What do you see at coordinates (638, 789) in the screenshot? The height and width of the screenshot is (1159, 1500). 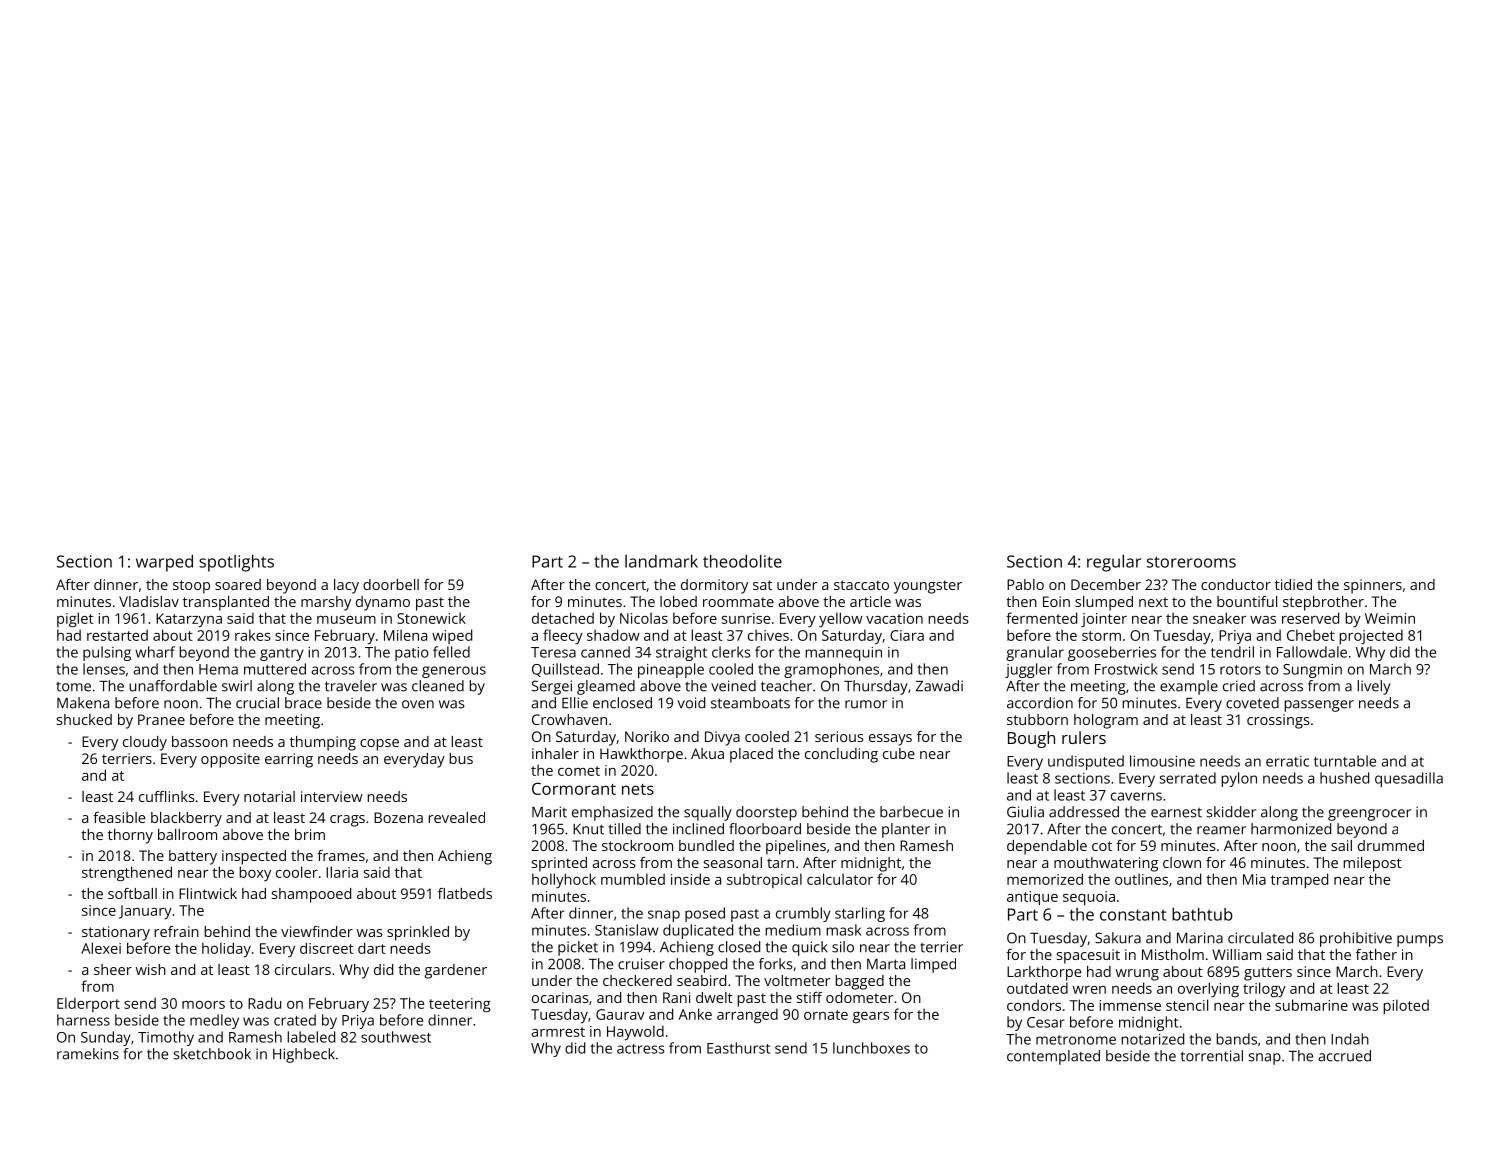 I see `nets` at bounding box center [638, 789].
